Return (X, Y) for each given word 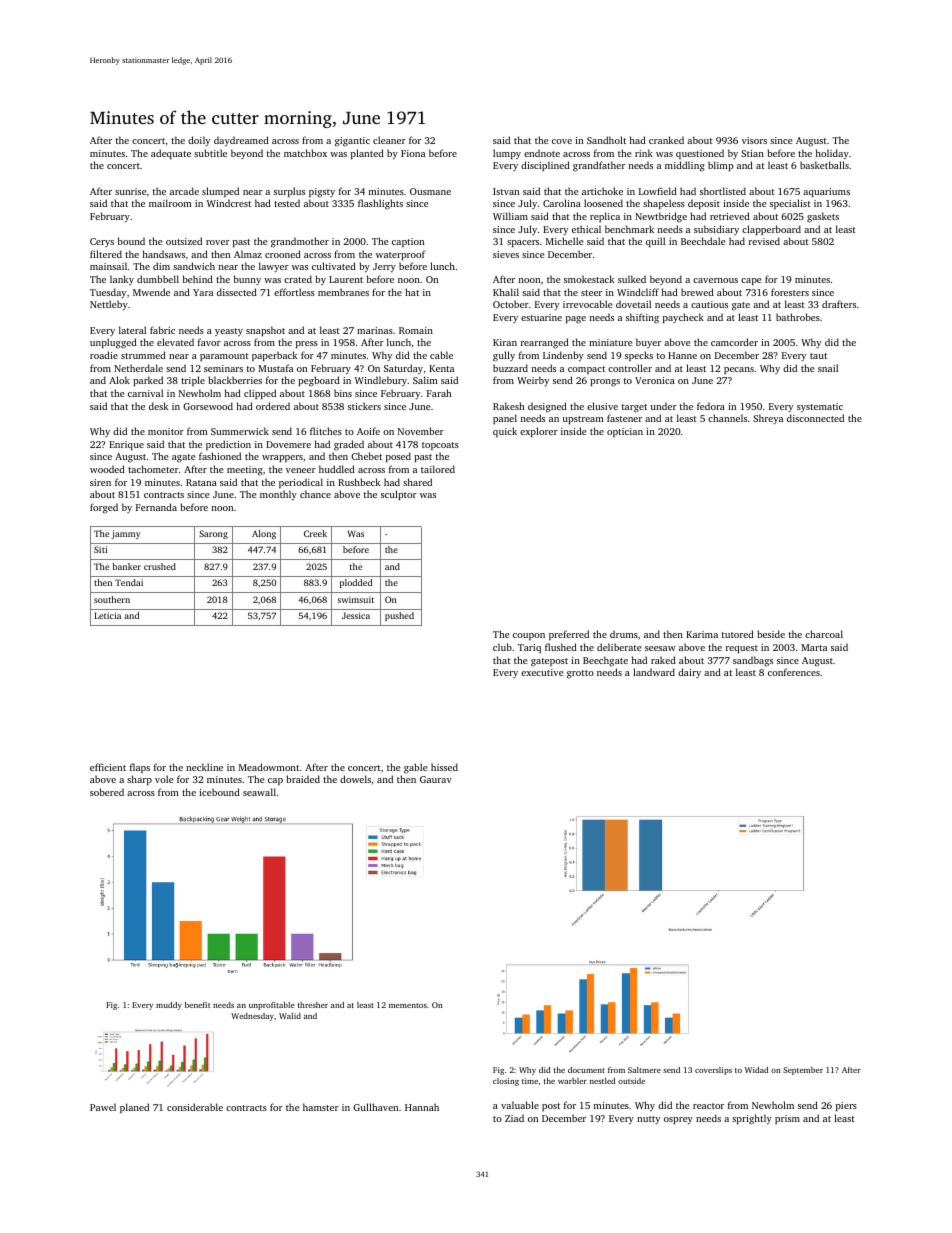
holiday (832, 154)
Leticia (107, 615)
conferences (794, 672)
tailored (438, 469)
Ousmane (430, 191)
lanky (122, 280)
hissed (444, 767)
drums (624, 634)
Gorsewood (208, 406)
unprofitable (272, 1006)
